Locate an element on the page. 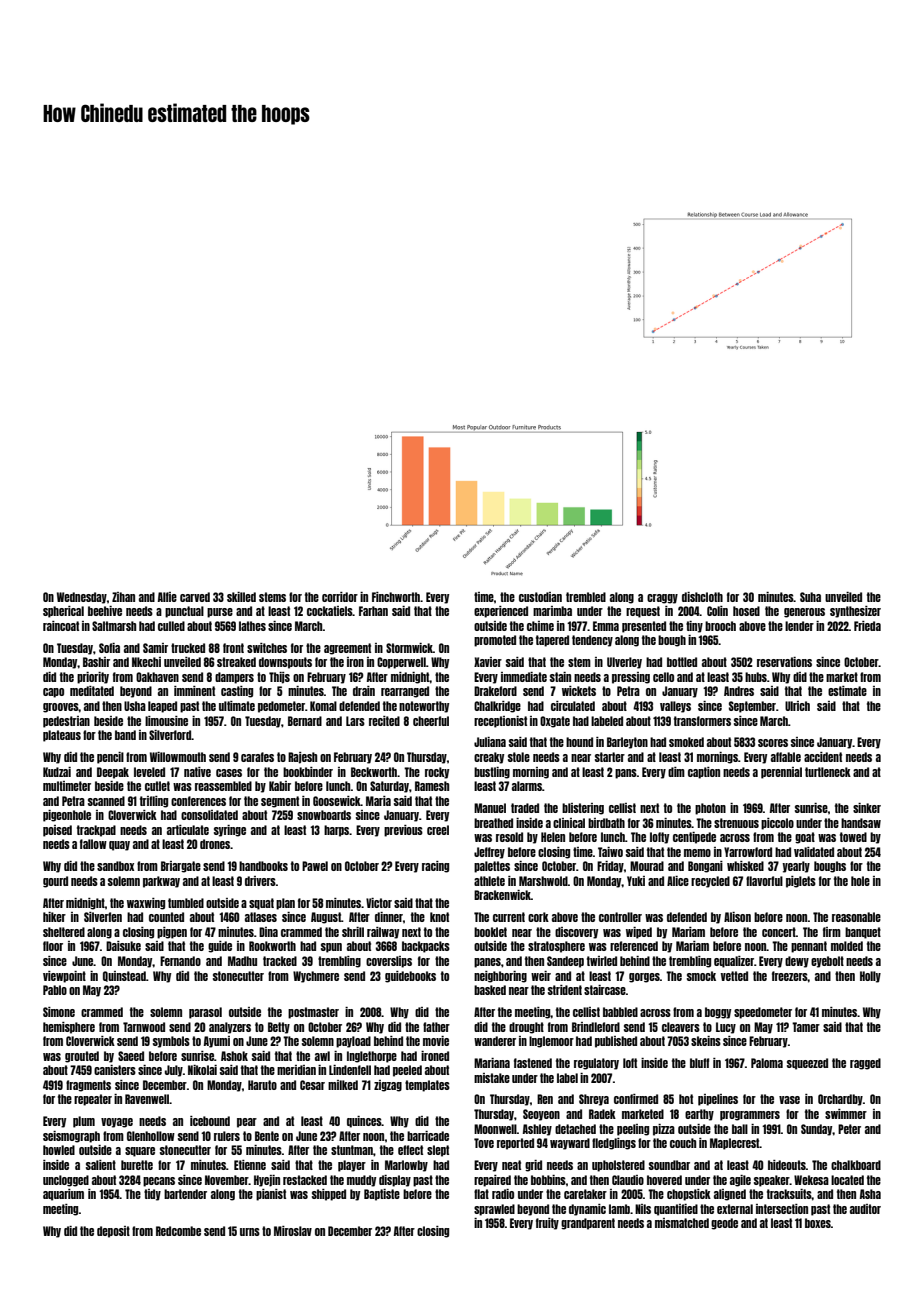 The height and width of the page is (1308, 924). milked is located at coordinates (343, 1085).
